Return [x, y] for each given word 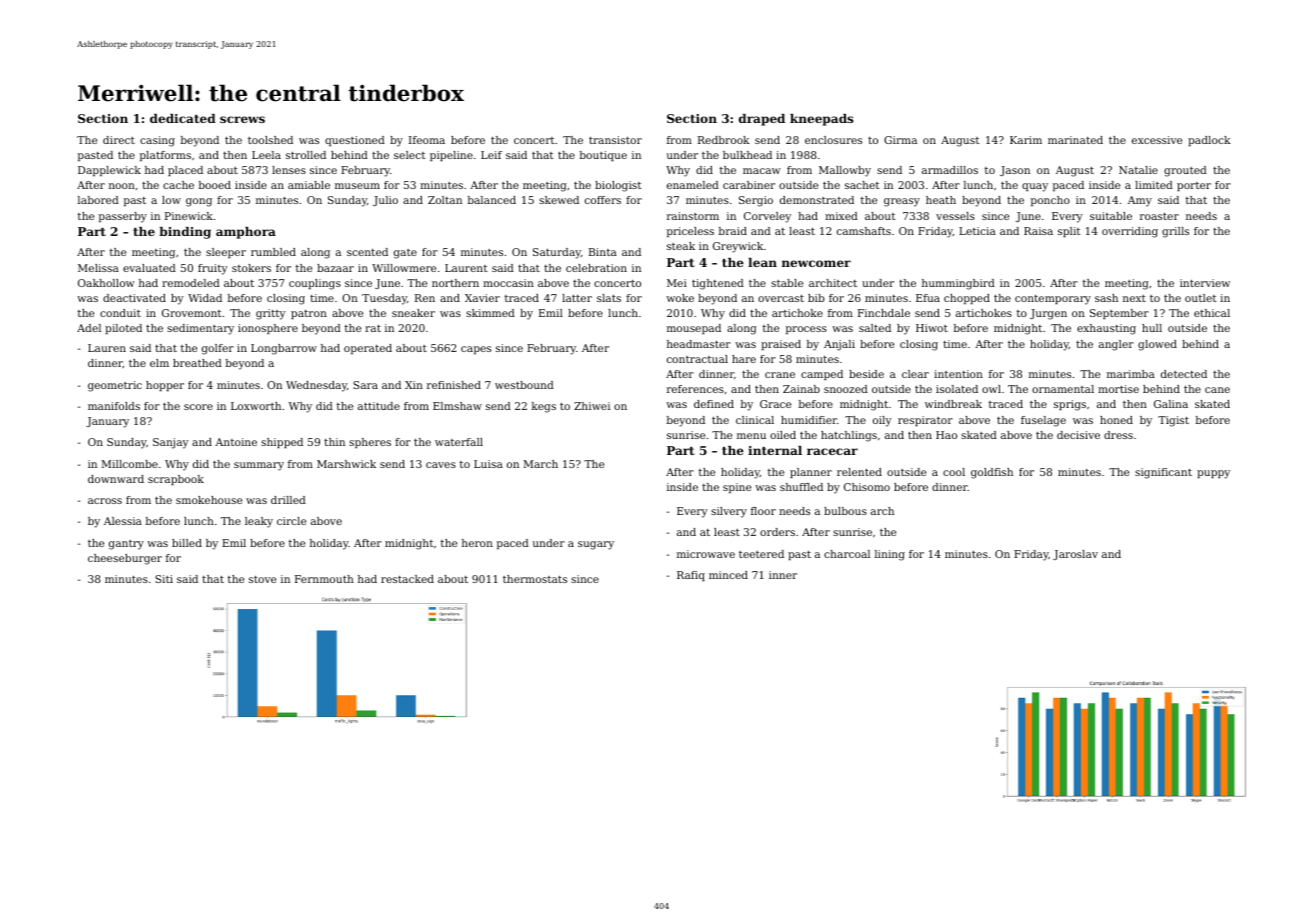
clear [915, 374]
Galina [1171, 404]
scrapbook [176, 480]
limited [1154, 185]
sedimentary [200, 329]
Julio [385, 201]
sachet [862, 185]
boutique [603, 156]
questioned [355, 141]
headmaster [699, 344]
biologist [618, 186]
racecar [832, 451]
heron [477, 543]
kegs [544, 407]
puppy [1213, 474]
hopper [165, 386]
